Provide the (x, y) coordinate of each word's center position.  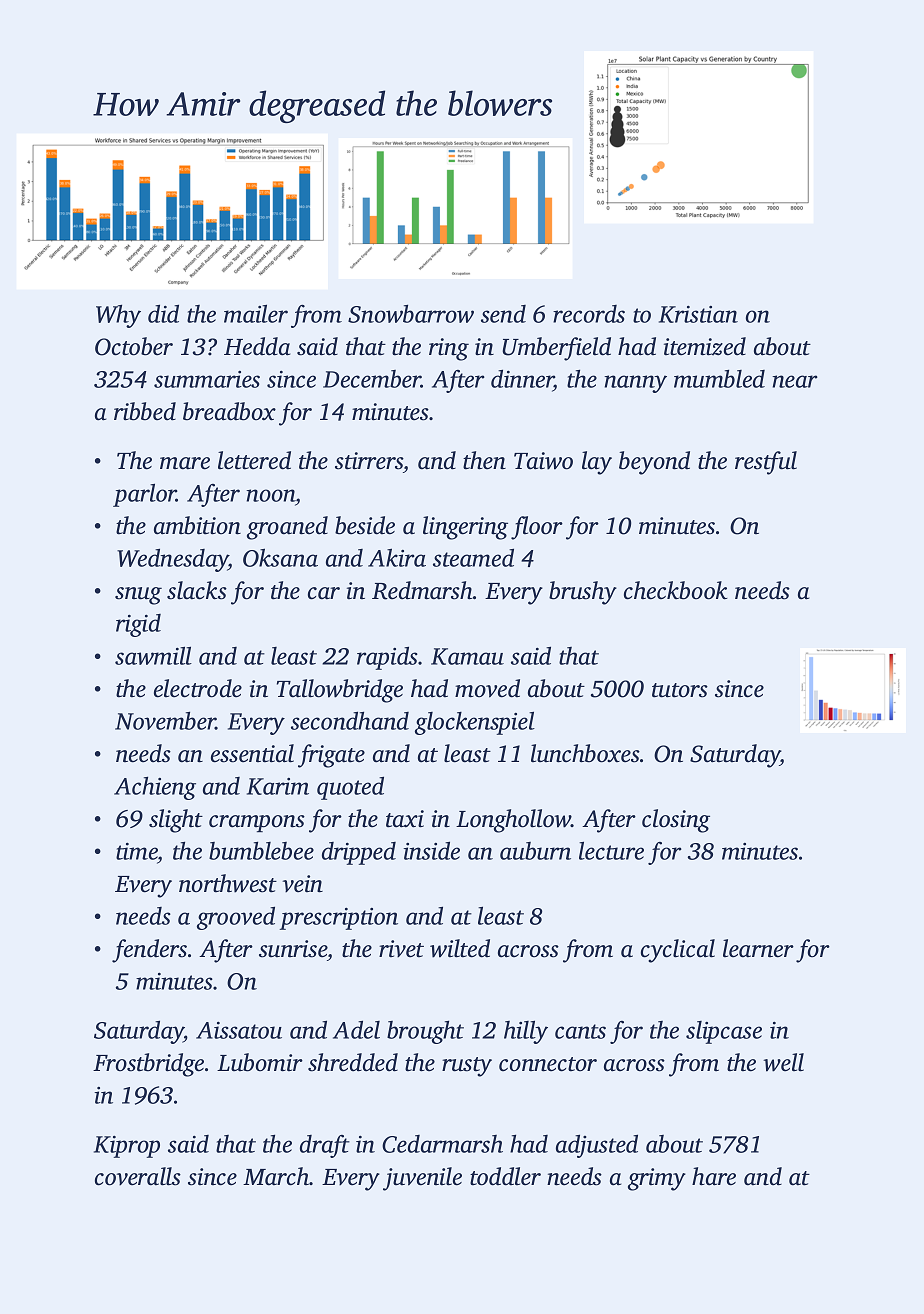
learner (758, 948)
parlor (144, 495)
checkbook (676, 590)
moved (487, 688)
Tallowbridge (340, 691)
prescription (339, 919)
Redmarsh (422, 590)
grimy (657, 1179)
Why (118, 316)
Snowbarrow (411, 313)
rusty (467, 1067)
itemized (705, 346)
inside (431, 850)
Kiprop (127, 1147)
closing (676, 821)
